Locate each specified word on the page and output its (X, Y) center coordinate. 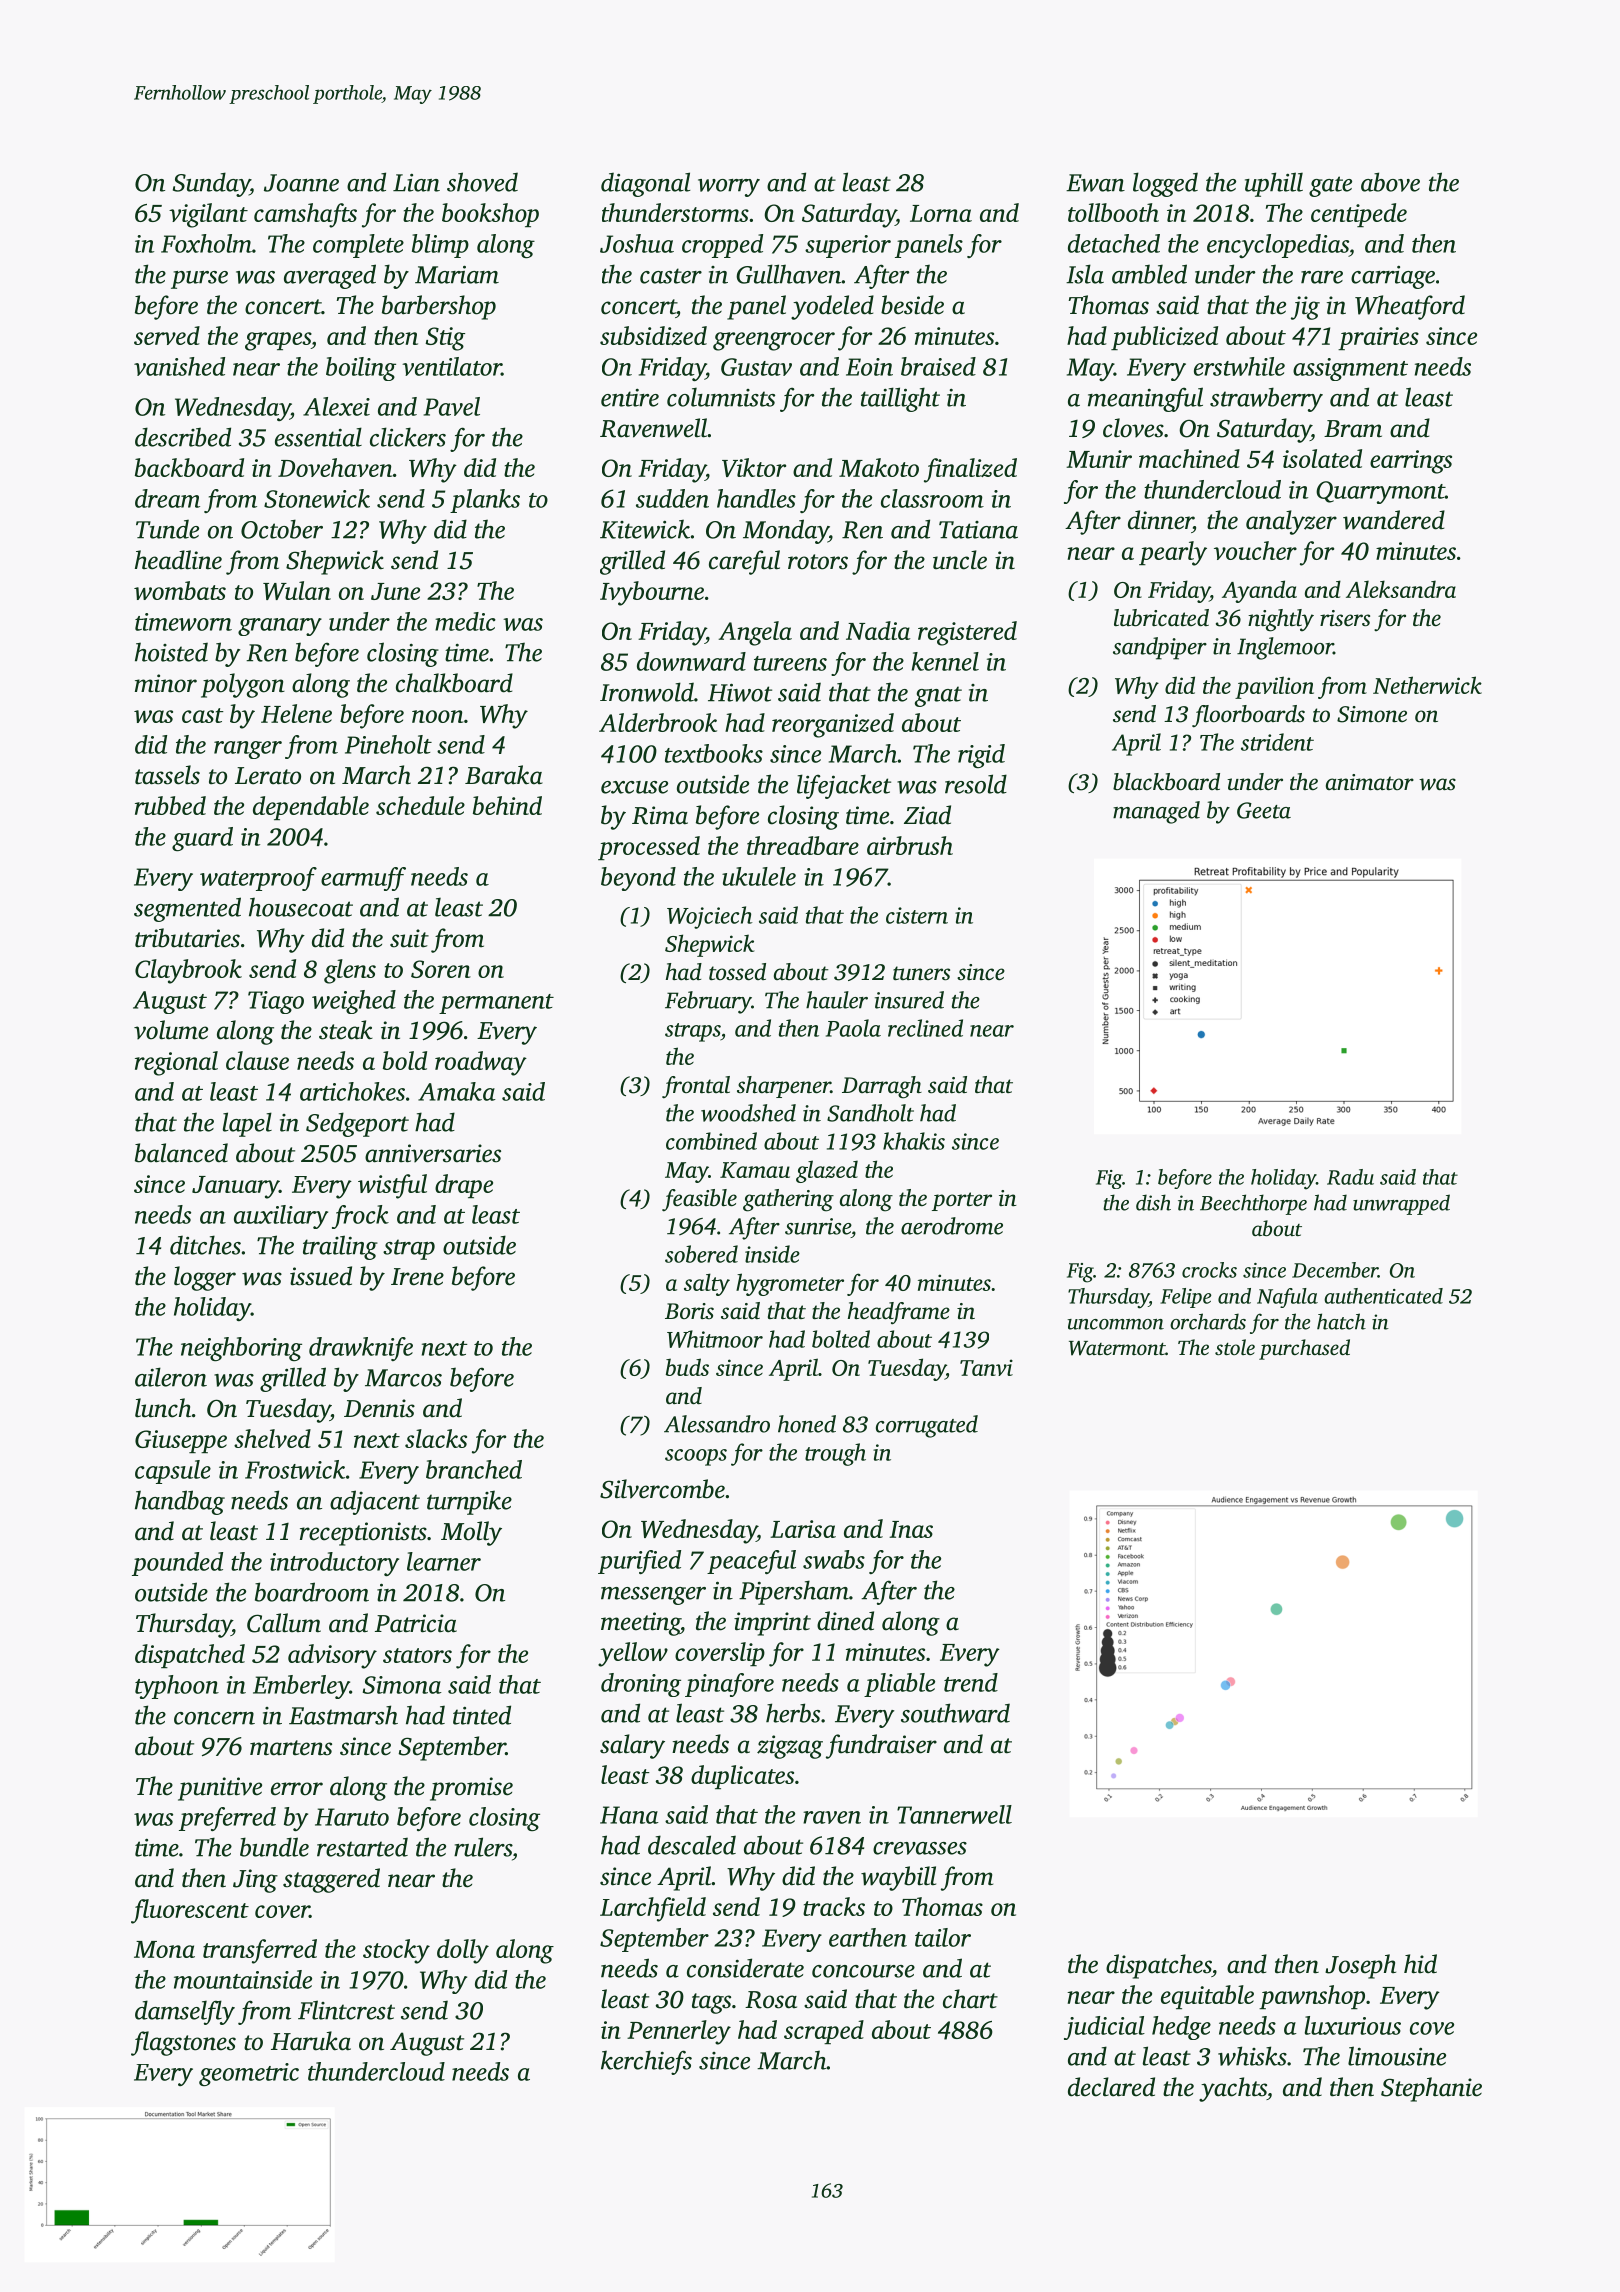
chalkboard (454, 683)
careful (744, 562)
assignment (1350, 369)
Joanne (301, 183)
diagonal (645, 184)
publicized (1164, 338)
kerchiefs (646, 2062)
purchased (1304, 1349)
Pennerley (679, 2032)
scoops (696, 1457)
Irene (417, 1277)
